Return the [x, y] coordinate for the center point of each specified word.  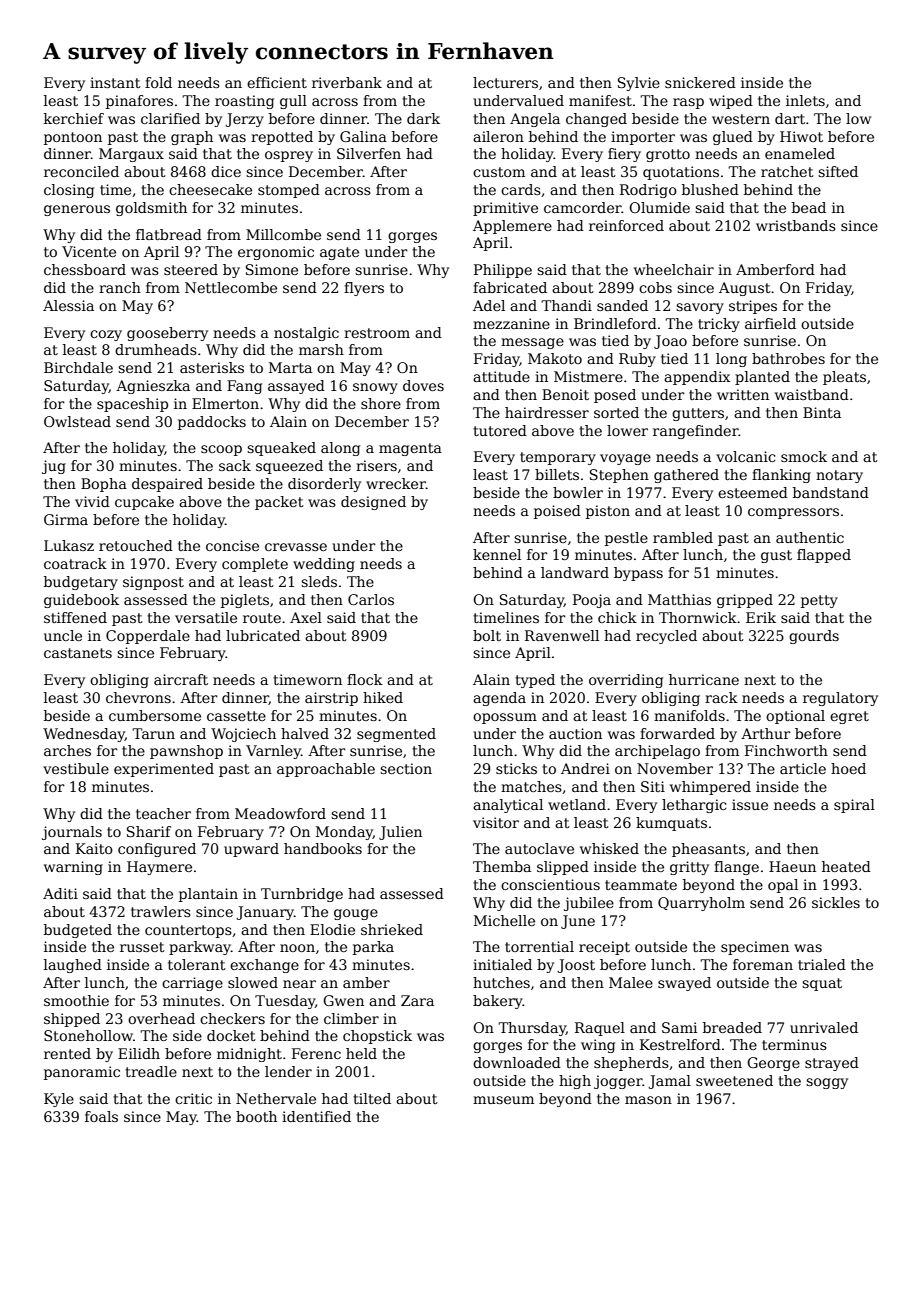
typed [535, 681]
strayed [832, 1064]
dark [423, 118]
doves [423, 385]
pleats [844, 378]
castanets [78, 653]
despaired [167, 485]
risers [376, 465]
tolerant [197, 964]
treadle [151, 1071]
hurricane [704, 679]
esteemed [753, 492]
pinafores [139, 102]
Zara [417, 1000]
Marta [290, 367]
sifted [838, 171]
